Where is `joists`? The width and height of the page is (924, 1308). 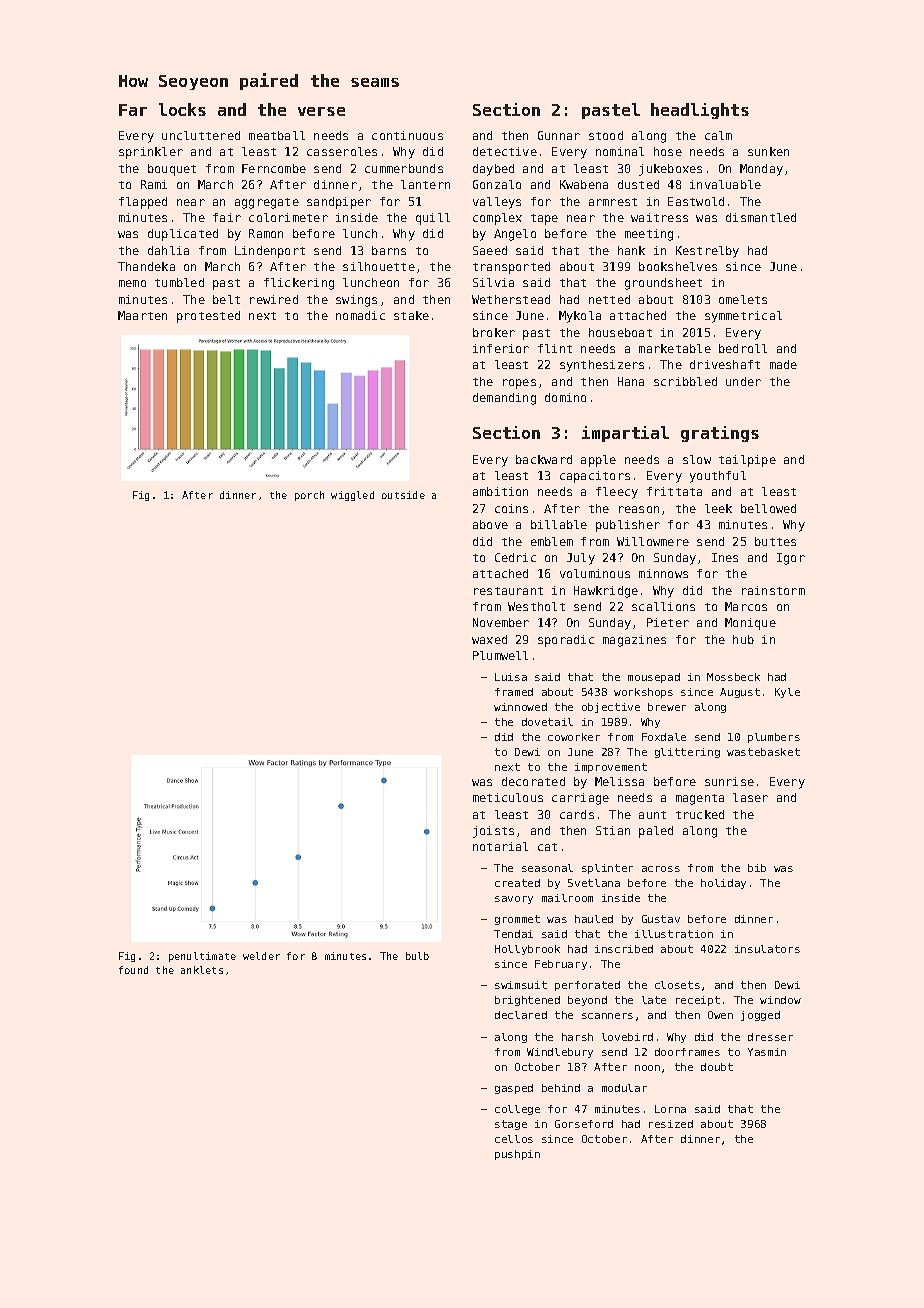 joists is located at coordinates (493, 832).
